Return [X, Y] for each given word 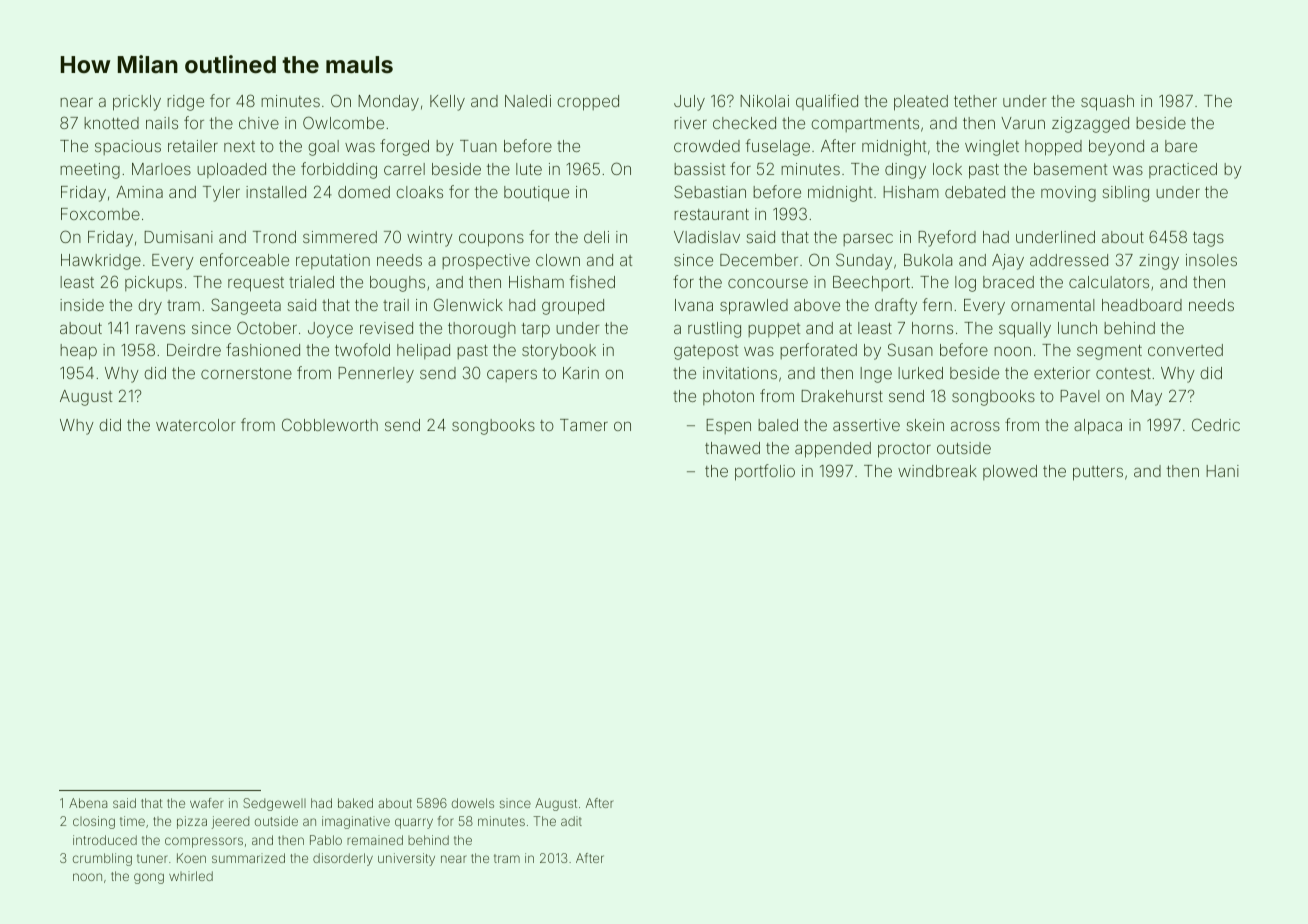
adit [571, 821]
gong [149, 878]
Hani [1222, 471]
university [406, 859]
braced [1008, 282]
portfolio [765, 472]
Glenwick [468, 304]
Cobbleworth [330, 424]
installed [276, 192]
